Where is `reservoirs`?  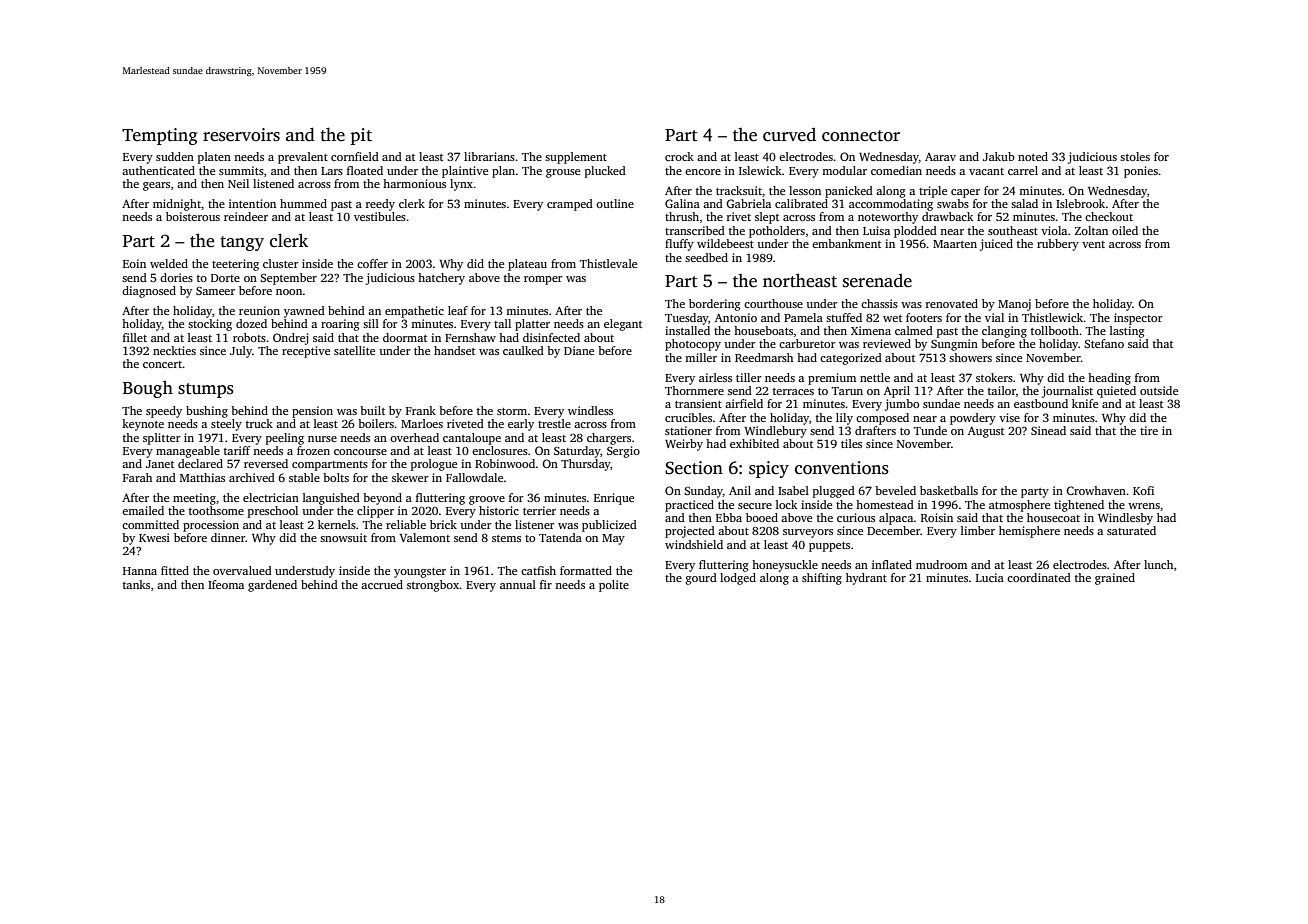 reservoirs is located at coordinates (241, 135).
